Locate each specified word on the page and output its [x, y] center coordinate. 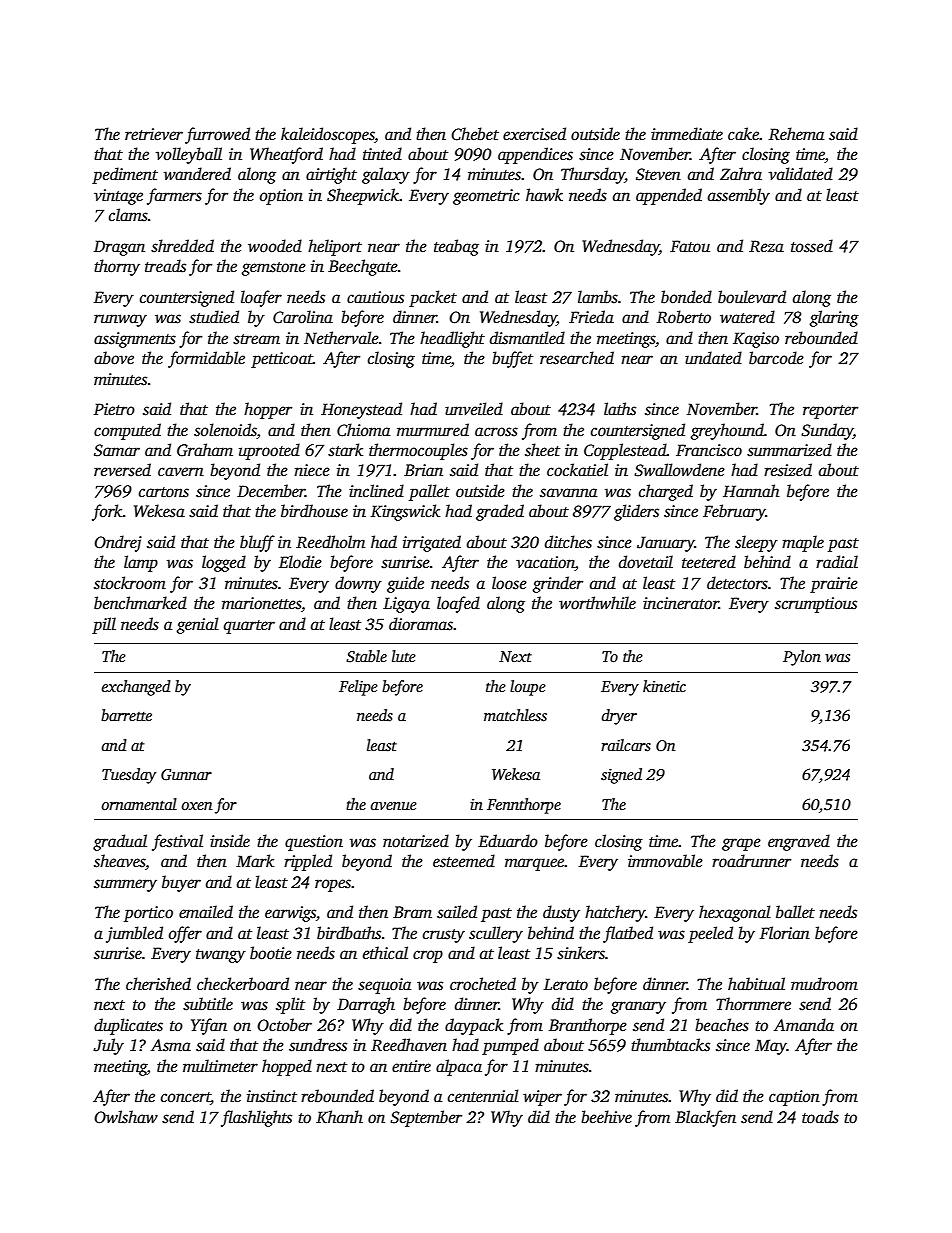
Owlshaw [126, 1117]
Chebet [475, 134]
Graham [205, 450]
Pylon [802, 658]
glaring [834, 318]
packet [433, 298]
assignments [135, 340]
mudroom [824, 984]
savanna [568, 493]
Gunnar [186, 774]
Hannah [751, 491]
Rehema [796, 133]
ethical [385, 953]
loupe [528, 688]
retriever [154, 134]
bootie [271, 953]
